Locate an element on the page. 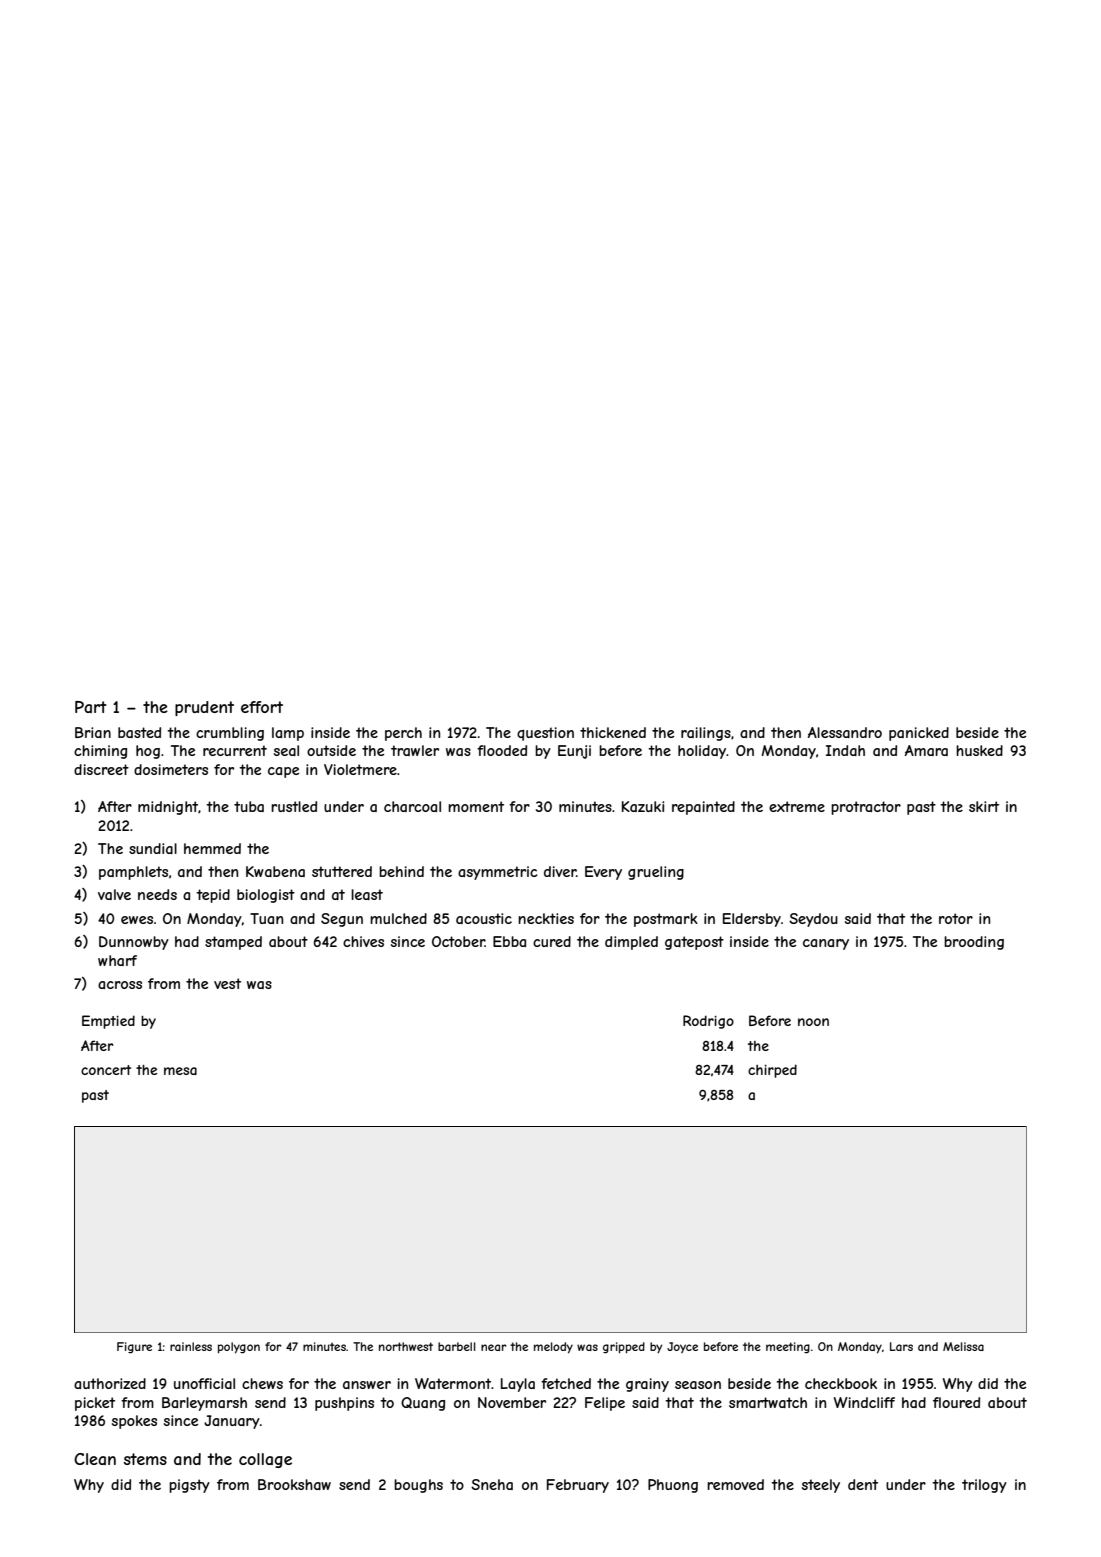 This image has width=1101, height=1557. railings is located at coordinates (706, 734).
